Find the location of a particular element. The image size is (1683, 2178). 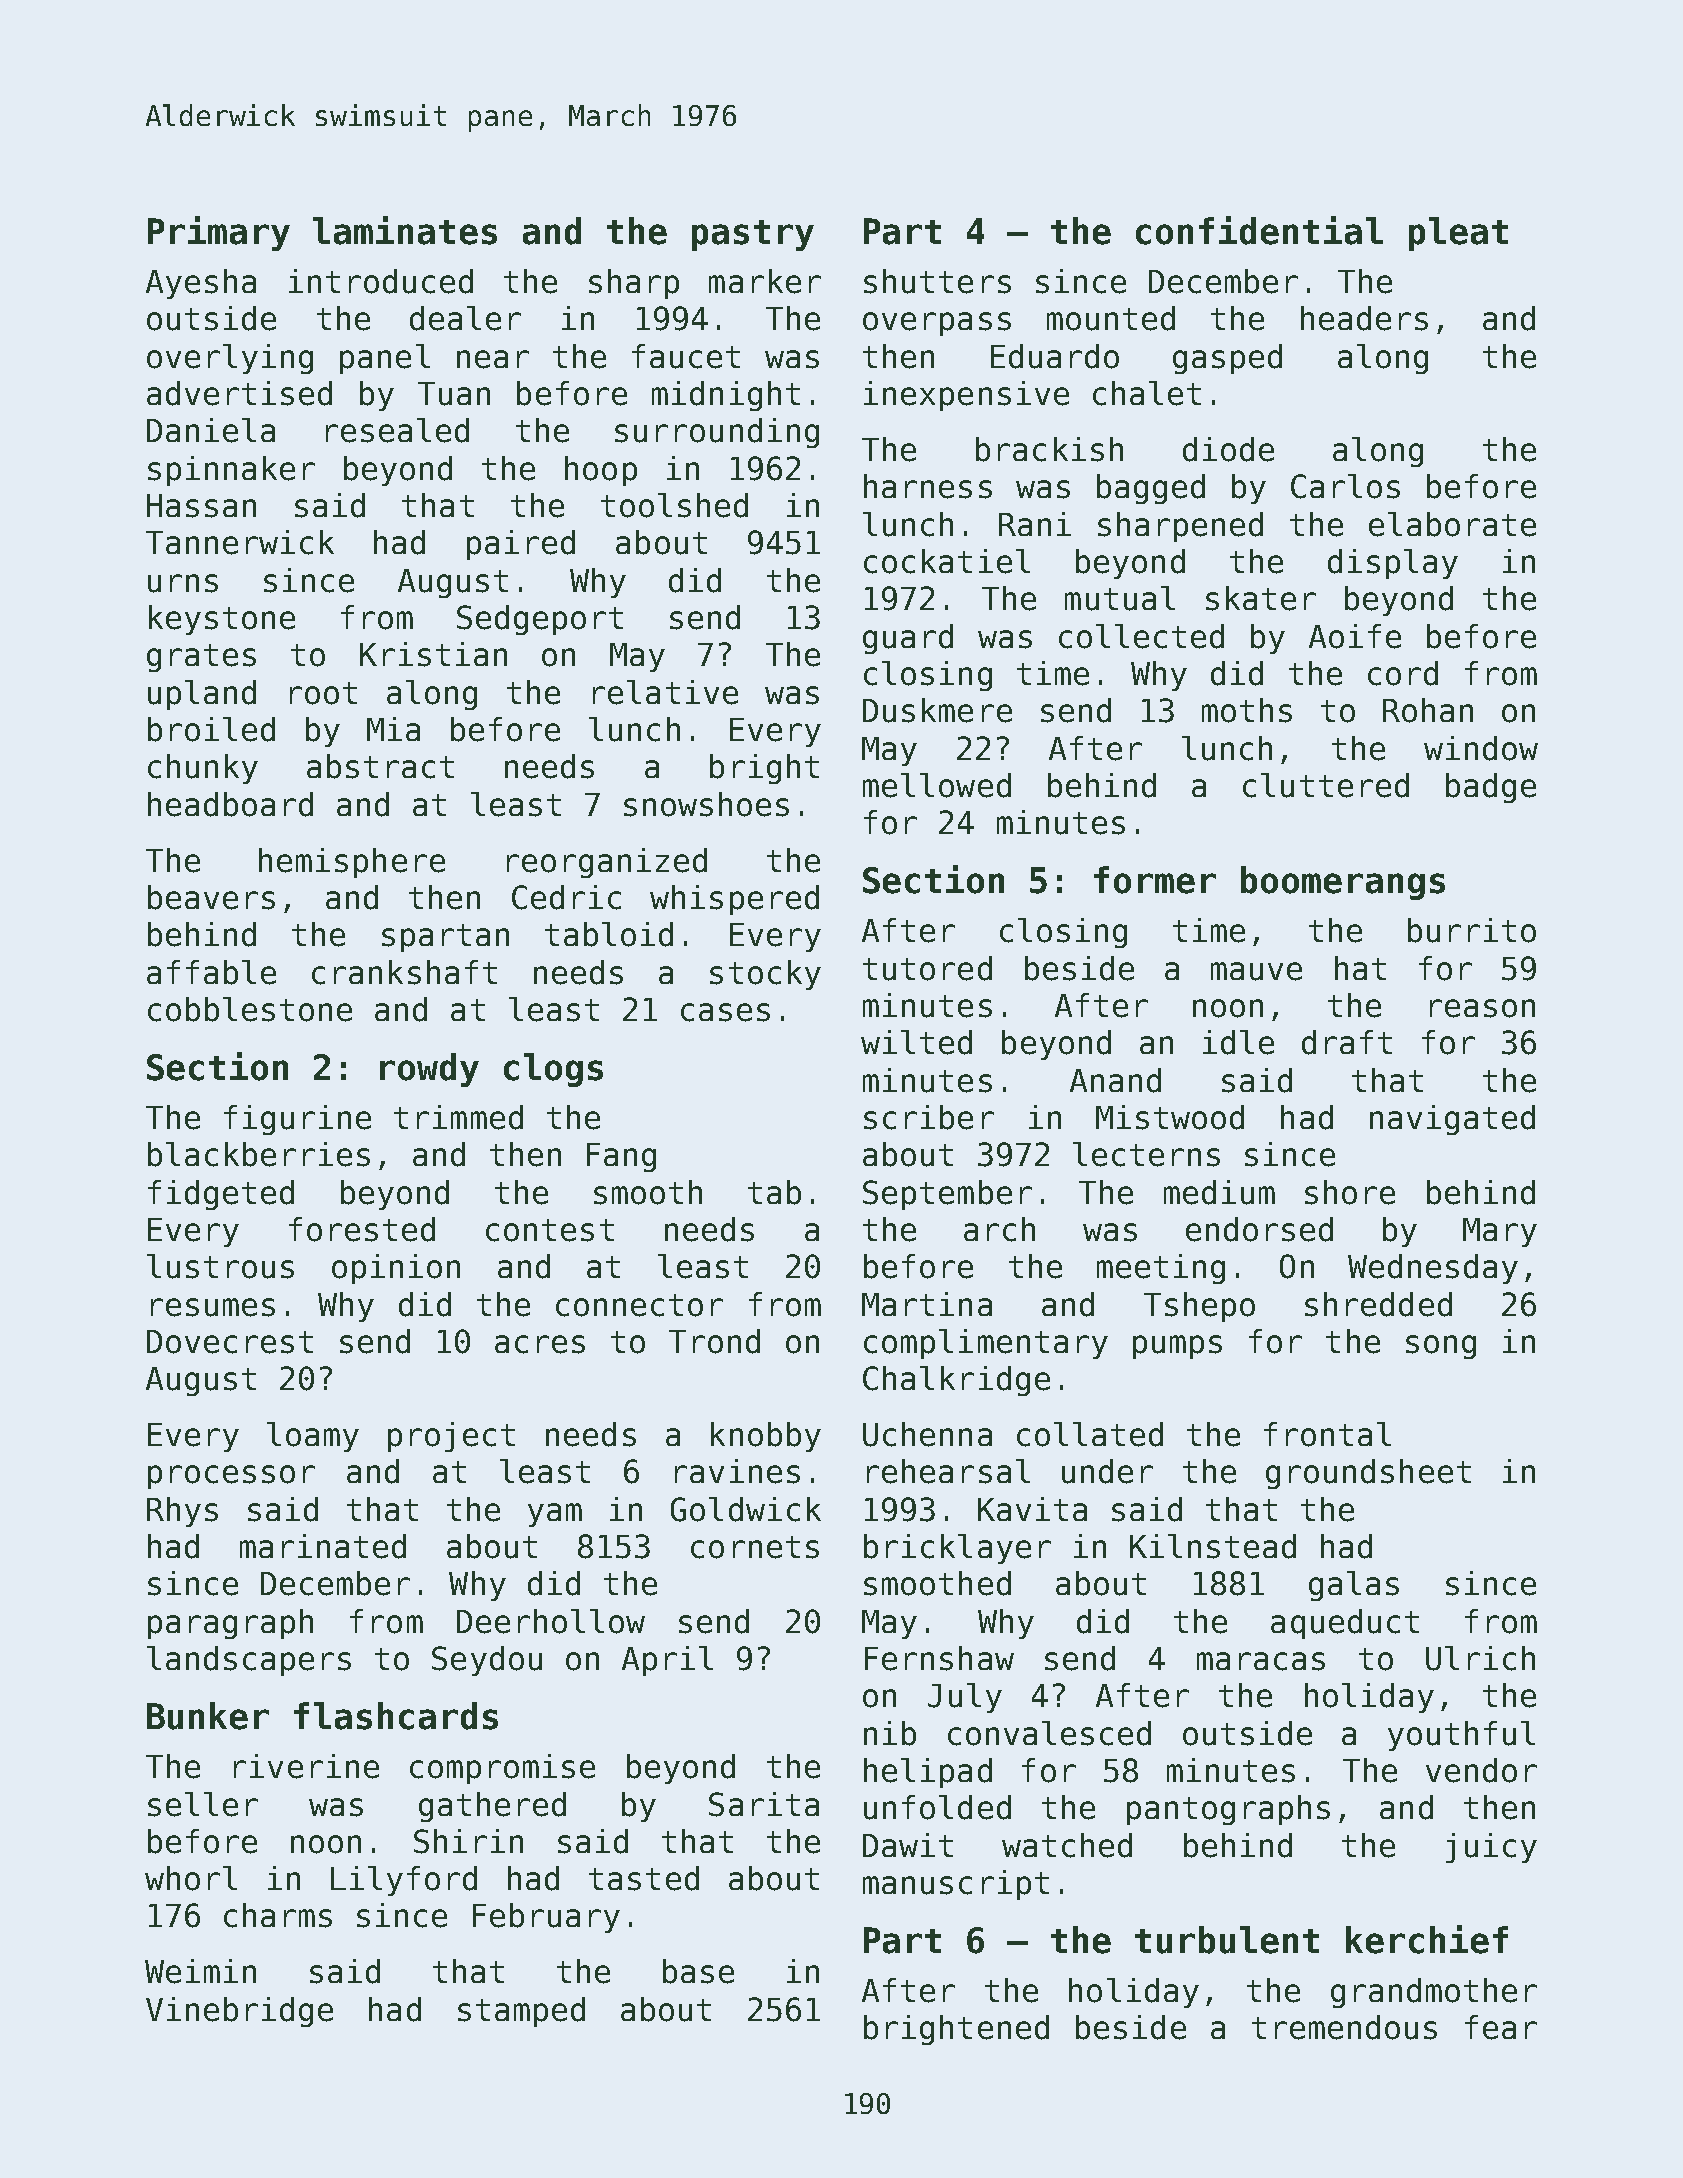

pastry is located at coordinates (753, 235).
